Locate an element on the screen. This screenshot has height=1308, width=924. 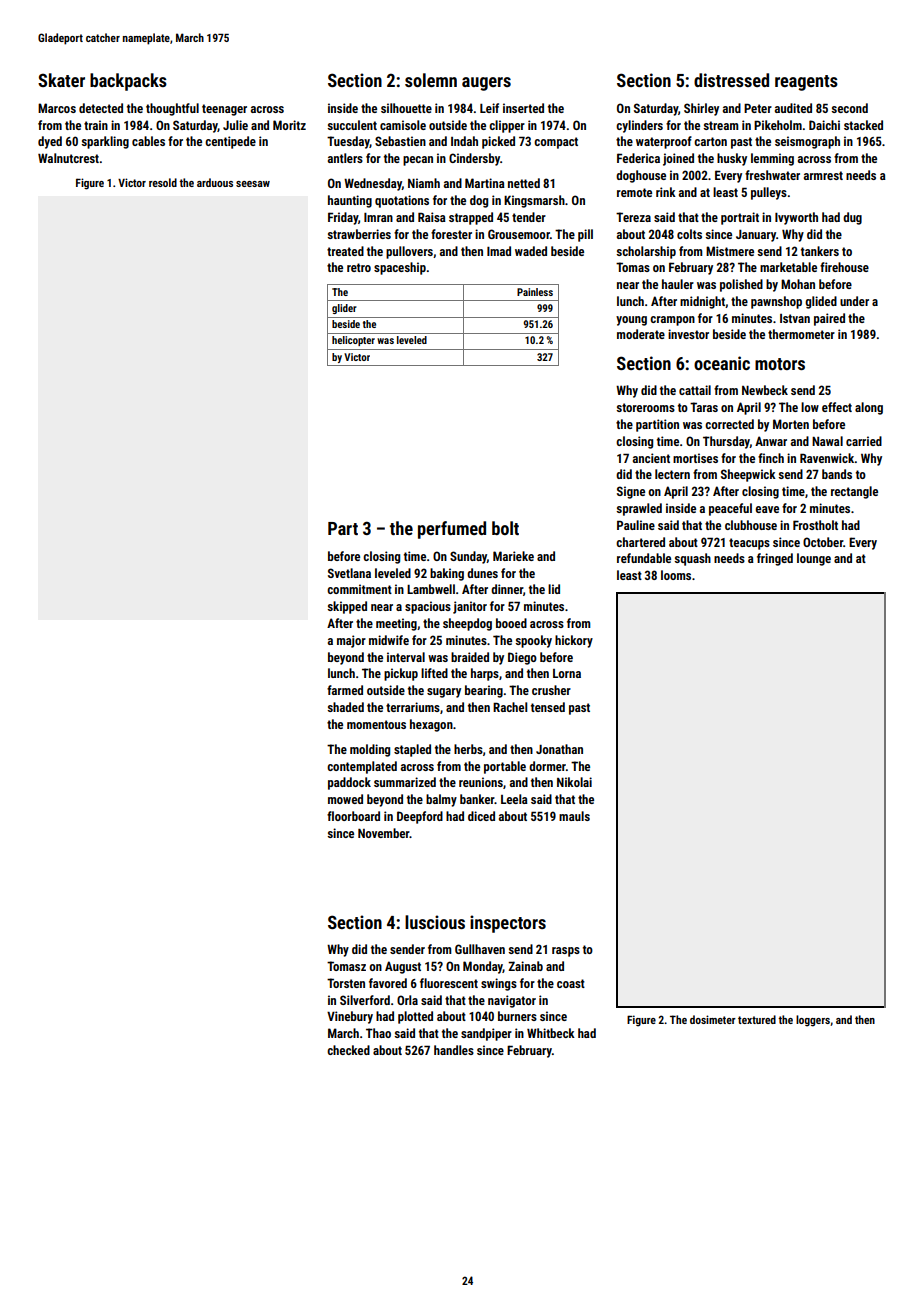
rink is located at coordinates (666, 192).
